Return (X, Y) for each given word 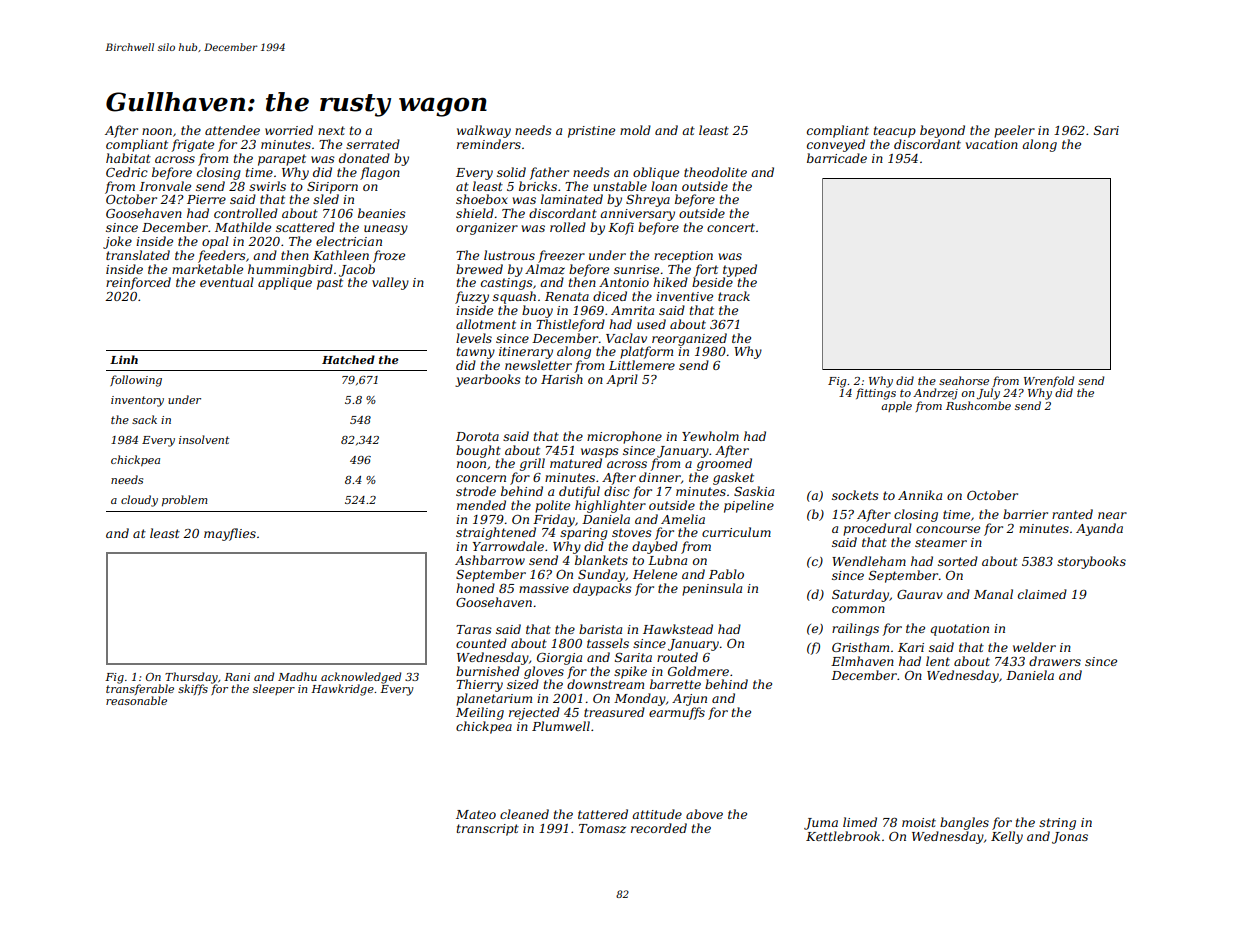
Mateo (476, 814)
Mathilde (243, 227)
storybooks (1091, 562)
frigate (192, 145)
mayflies (230, 534)
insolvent (204, 439)
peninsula (712, 589)
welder (1034, 647)
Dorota (477, 436)
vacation (992, 144)
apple (896, 406)
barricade (837, 158)
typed (740, 270)
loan (664, 186)
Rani (237, 677)
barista (600, 629)
